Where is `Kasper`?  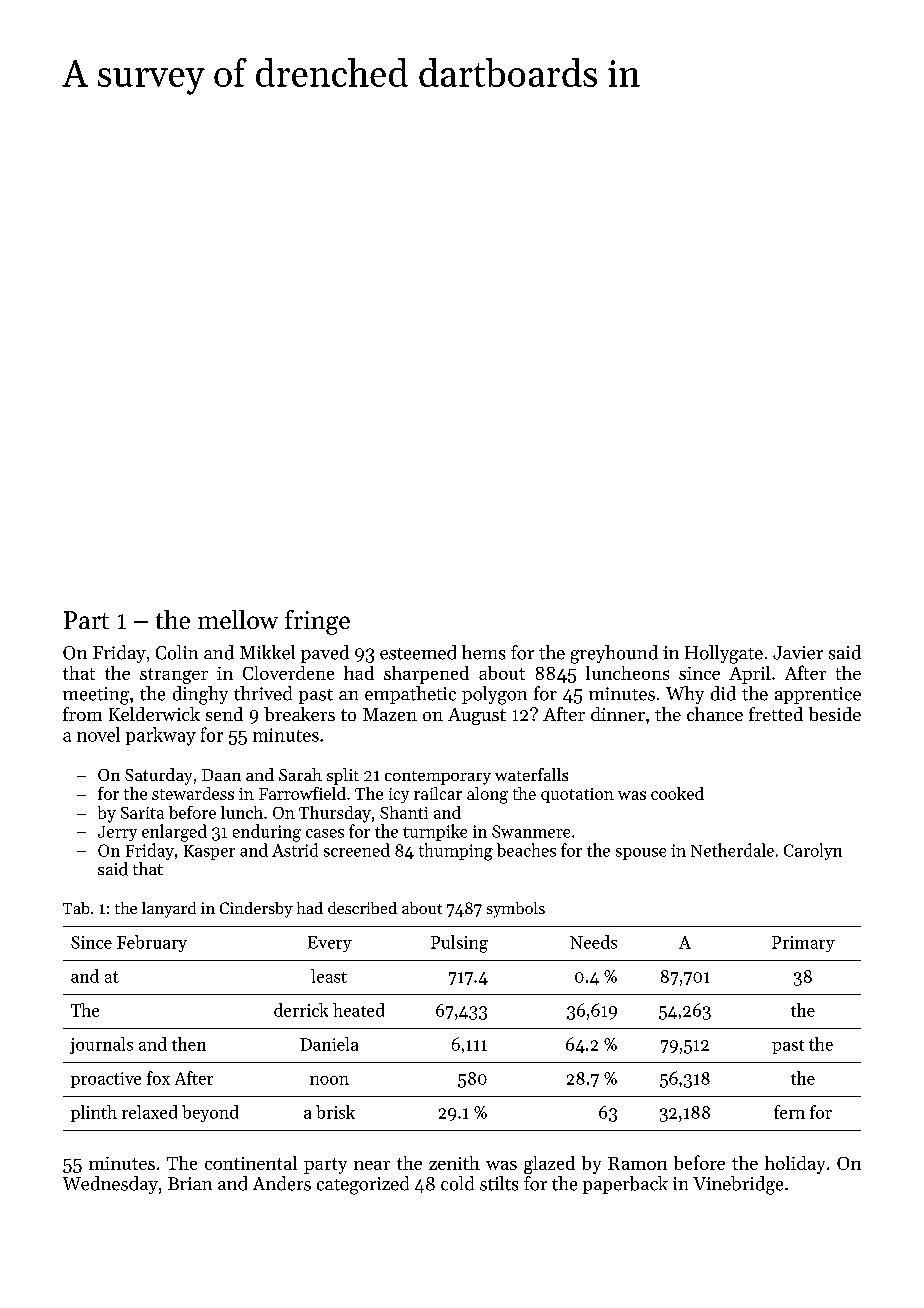
Kasper is located at coordinates (209, 852).
